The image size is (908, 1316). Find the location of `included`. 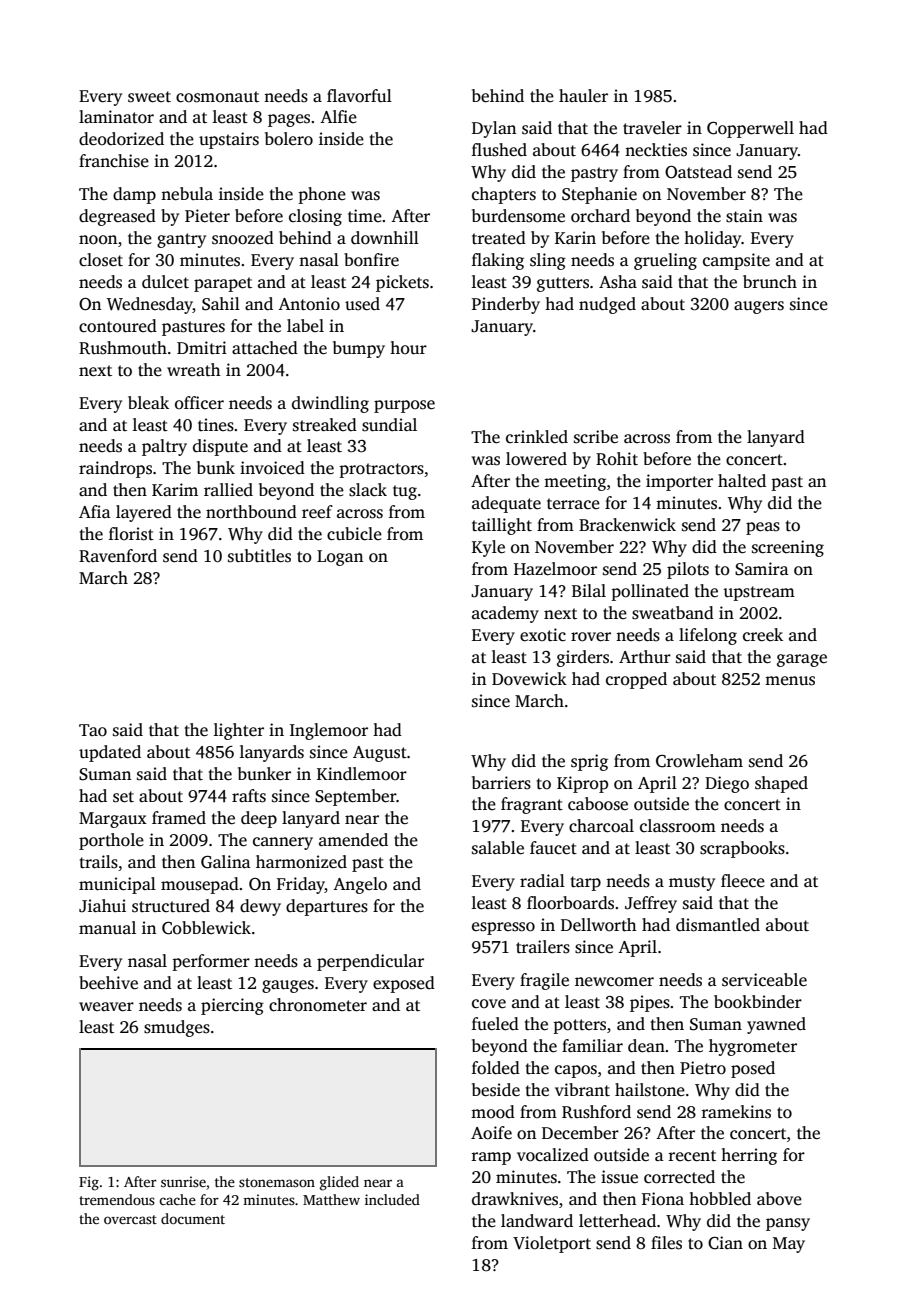

included is located at coordinates (392, 1199).
